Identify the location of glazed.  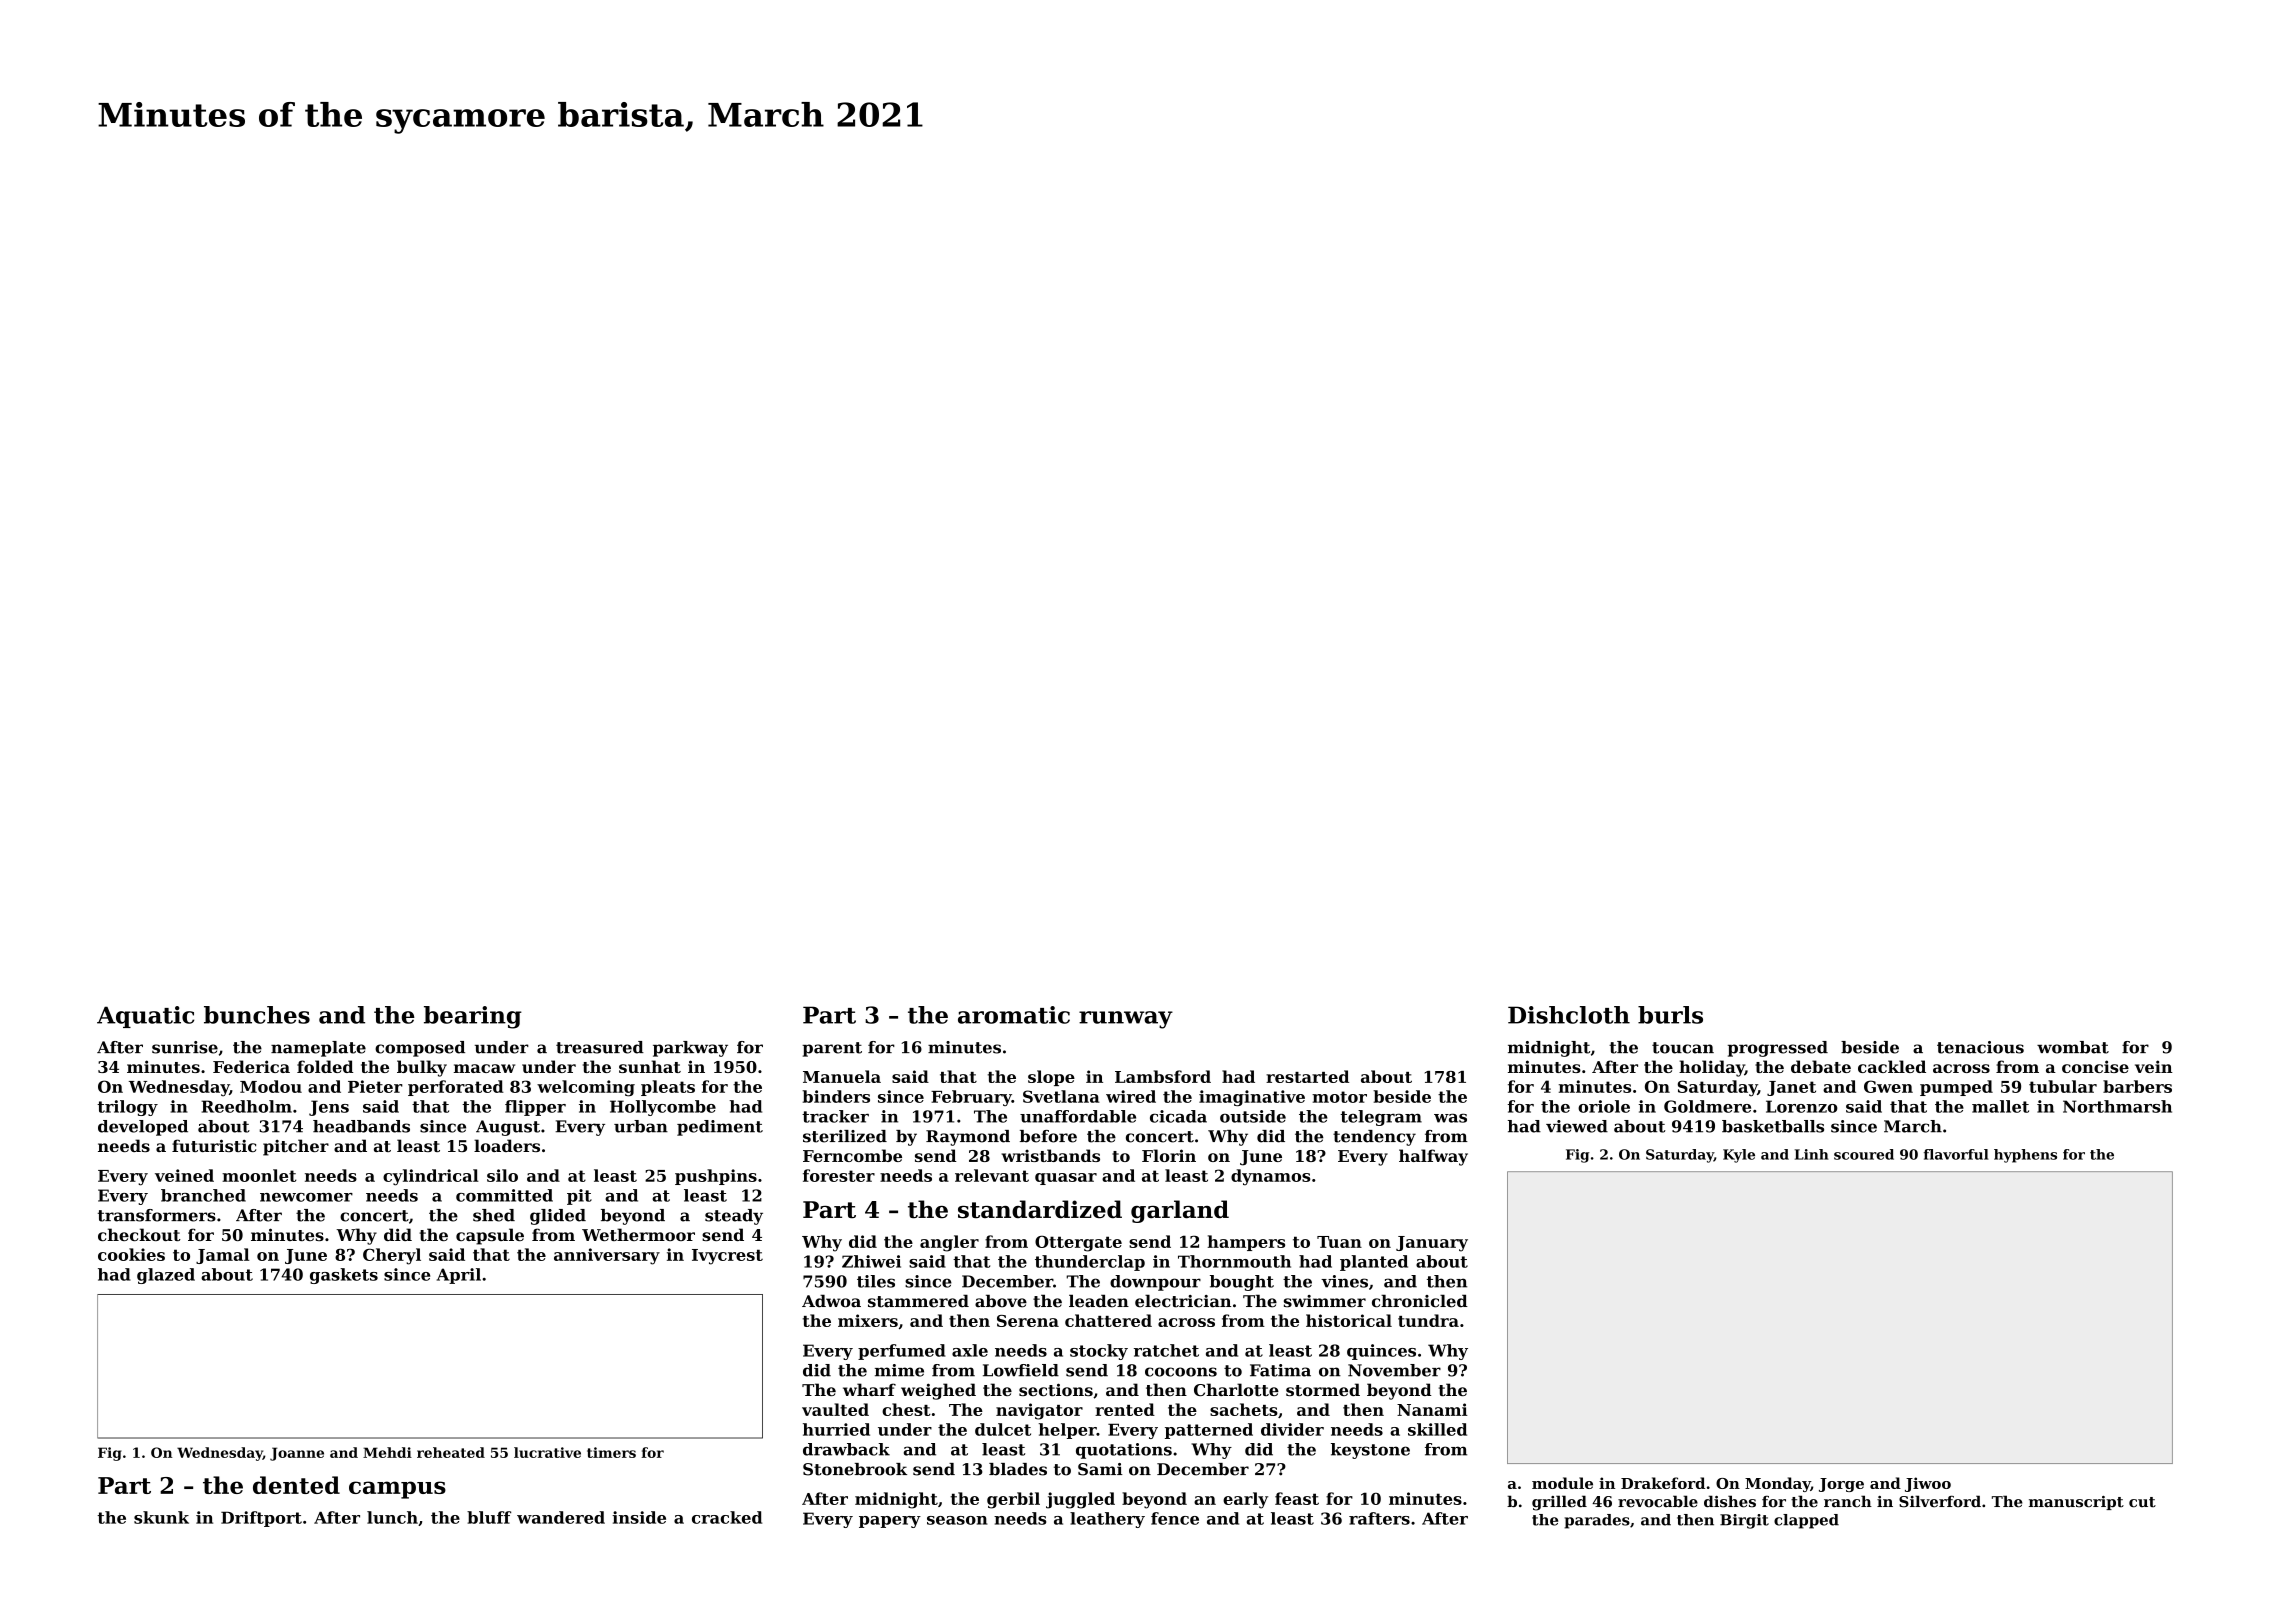
(166, 1276).
